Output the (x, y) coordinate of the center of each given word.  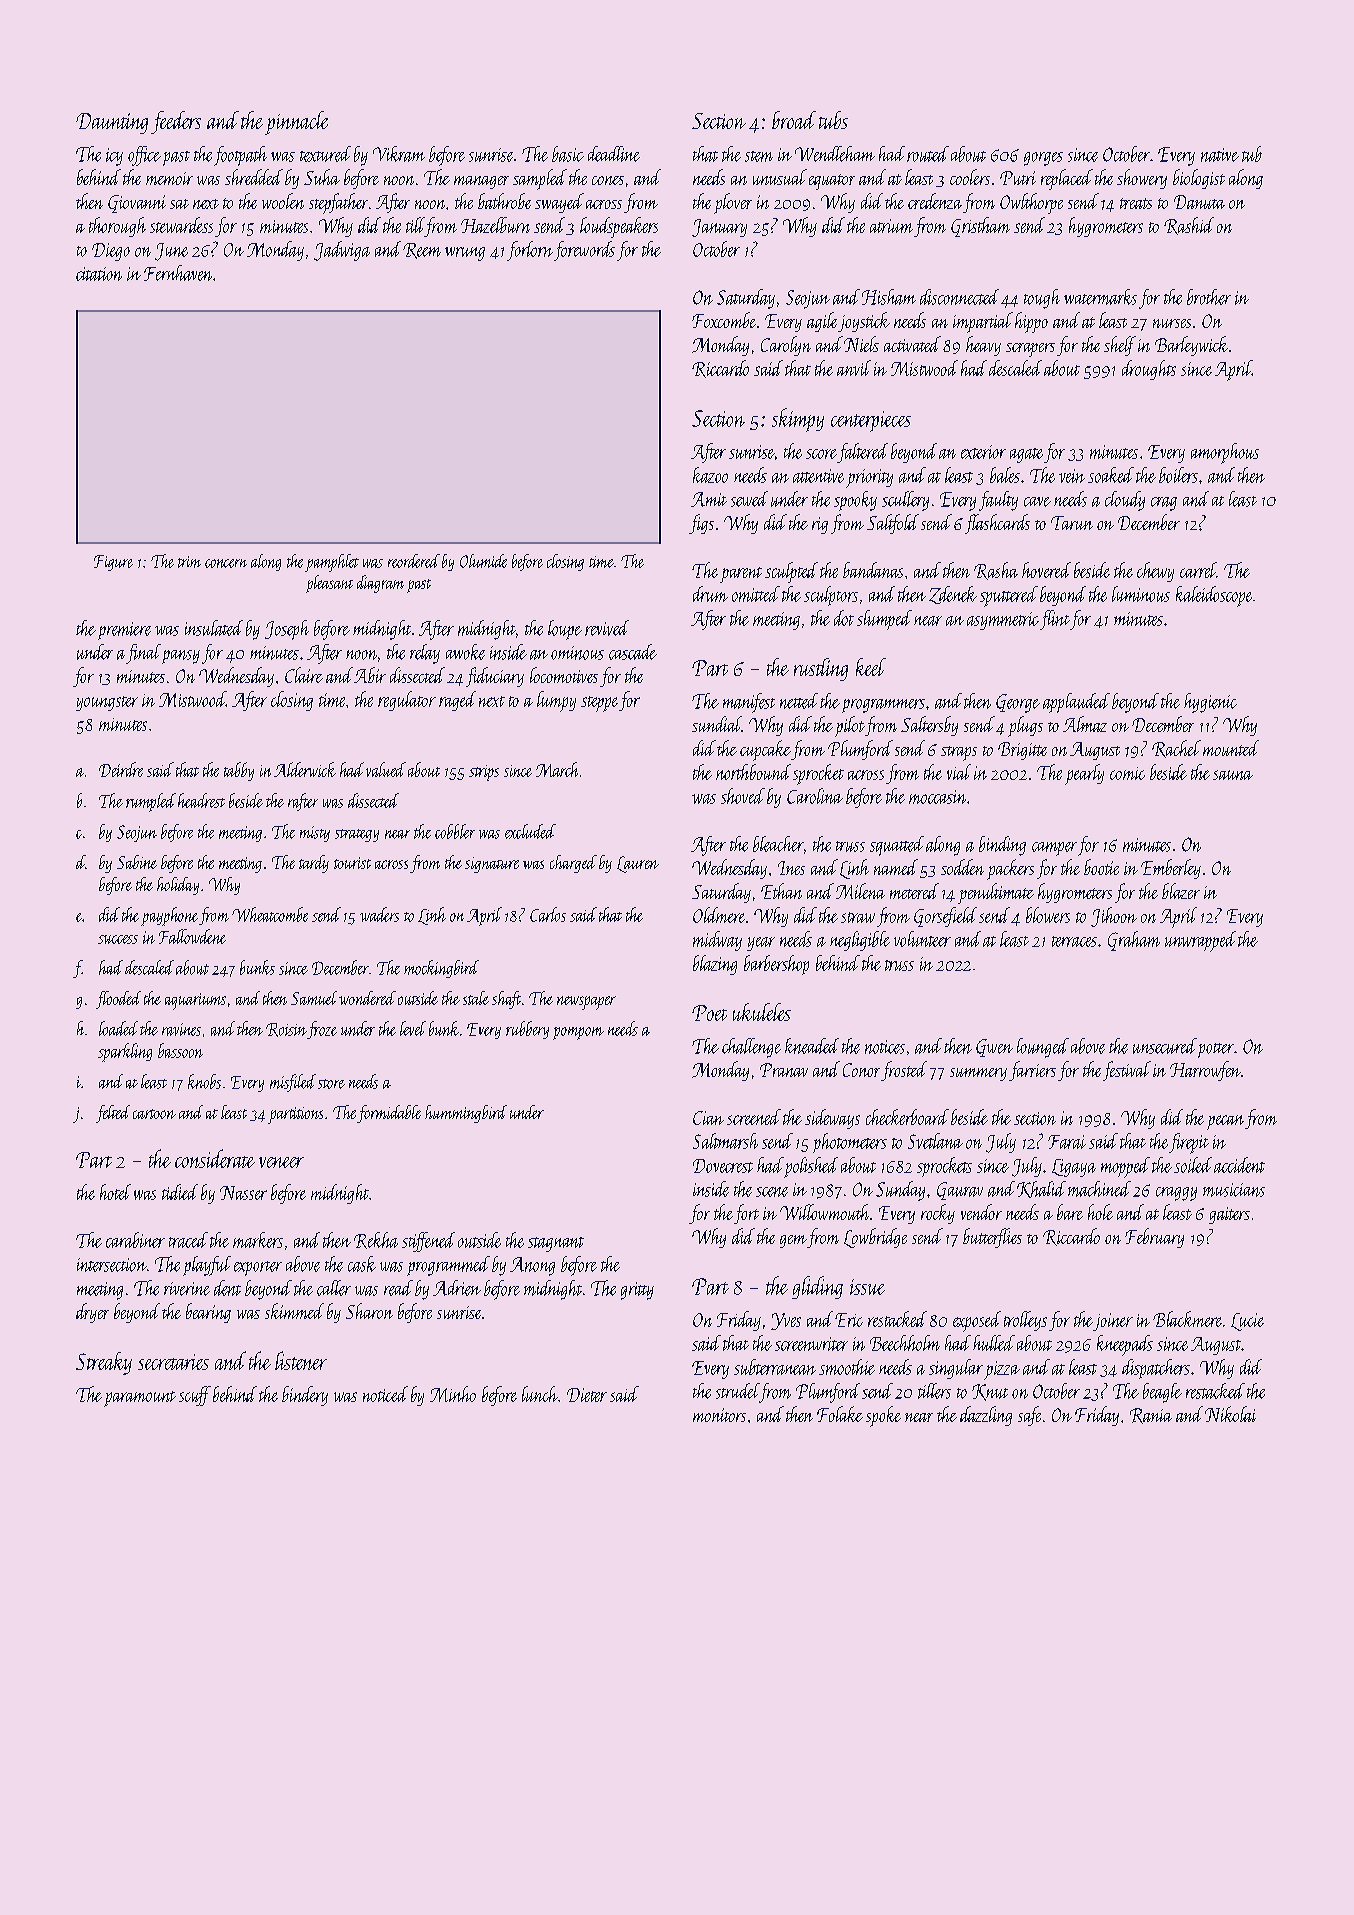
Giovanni (137, 204)
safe (1029, 1416)
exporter (258, 1268)
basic (568, 154)
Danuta (1199, 202)
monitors (719, 1415)
